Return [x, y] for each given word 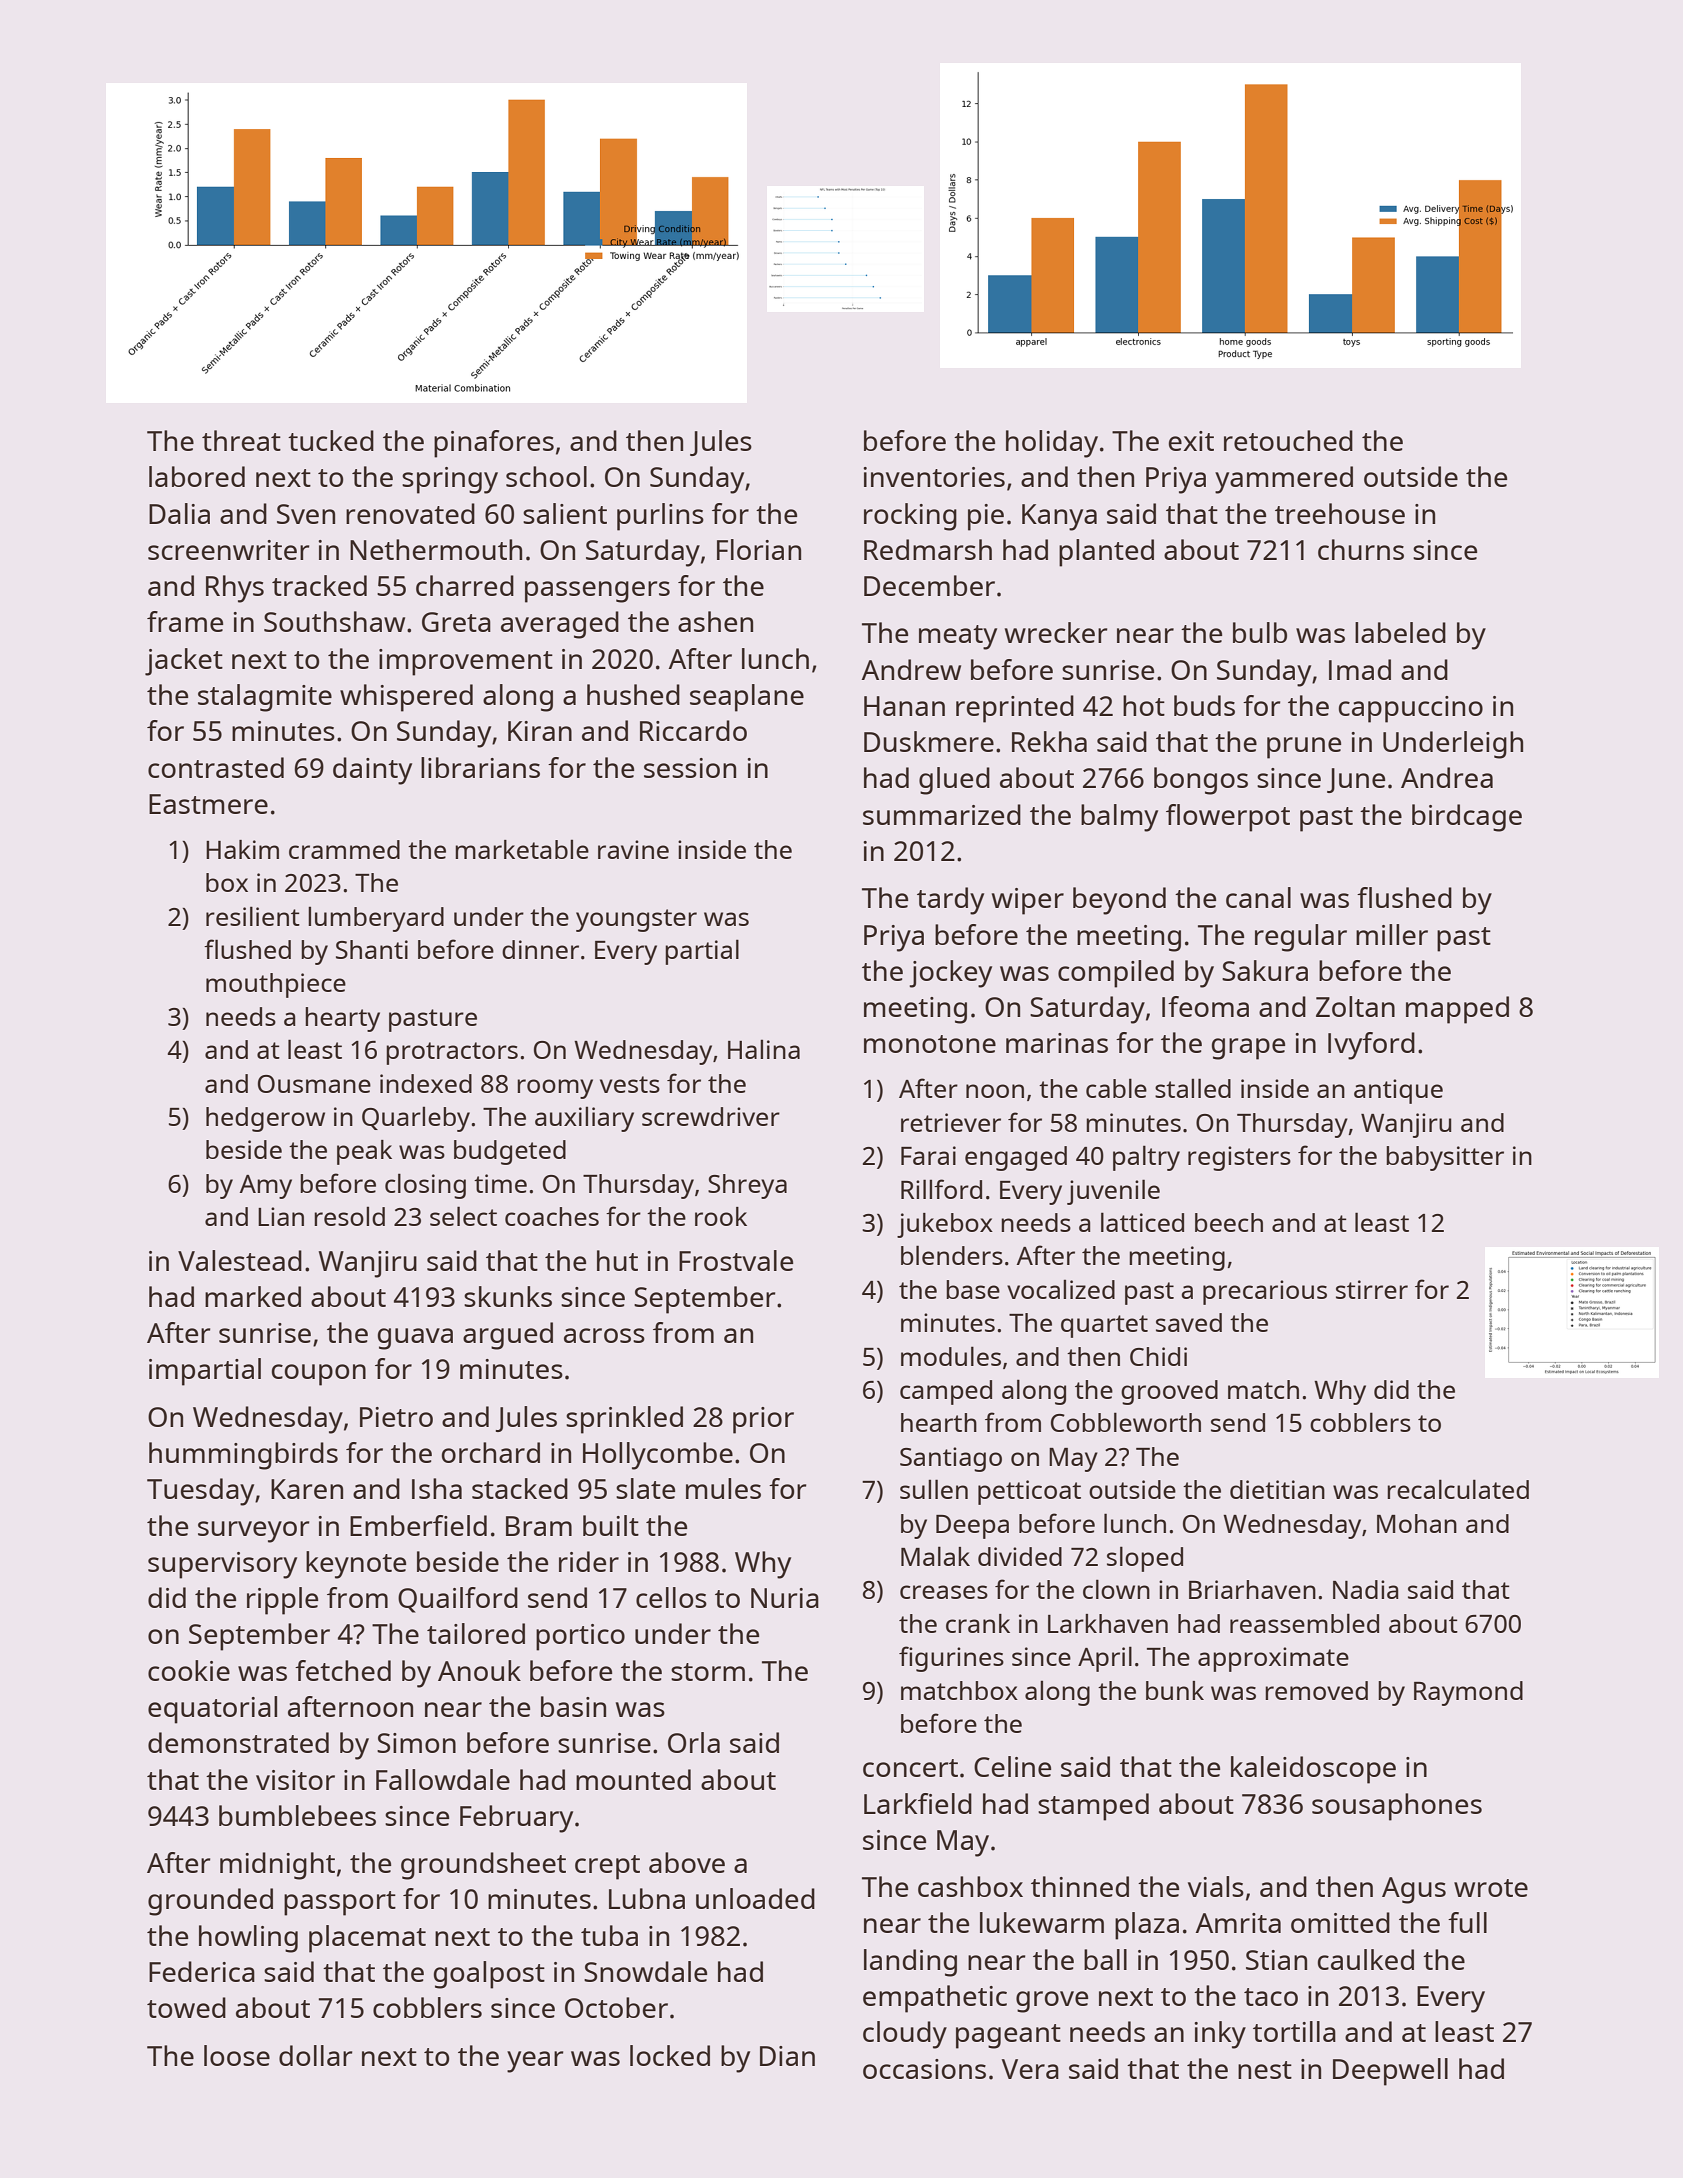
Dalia [179, 513]
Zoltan [1355, 1006]
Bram [539, 1526]
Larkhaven [1108, 1623]
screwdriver [711, 1116]
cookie [189, 1670]
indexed [426, 1083]
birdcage [1467, 818]
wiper [1028, 901]
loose [237, 2055]
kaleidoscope [1313, 1770]
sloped [1145, 1559]
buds [1204, 705]
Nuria [785, 1598]
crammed [344, 849]
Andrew [911, 669]
